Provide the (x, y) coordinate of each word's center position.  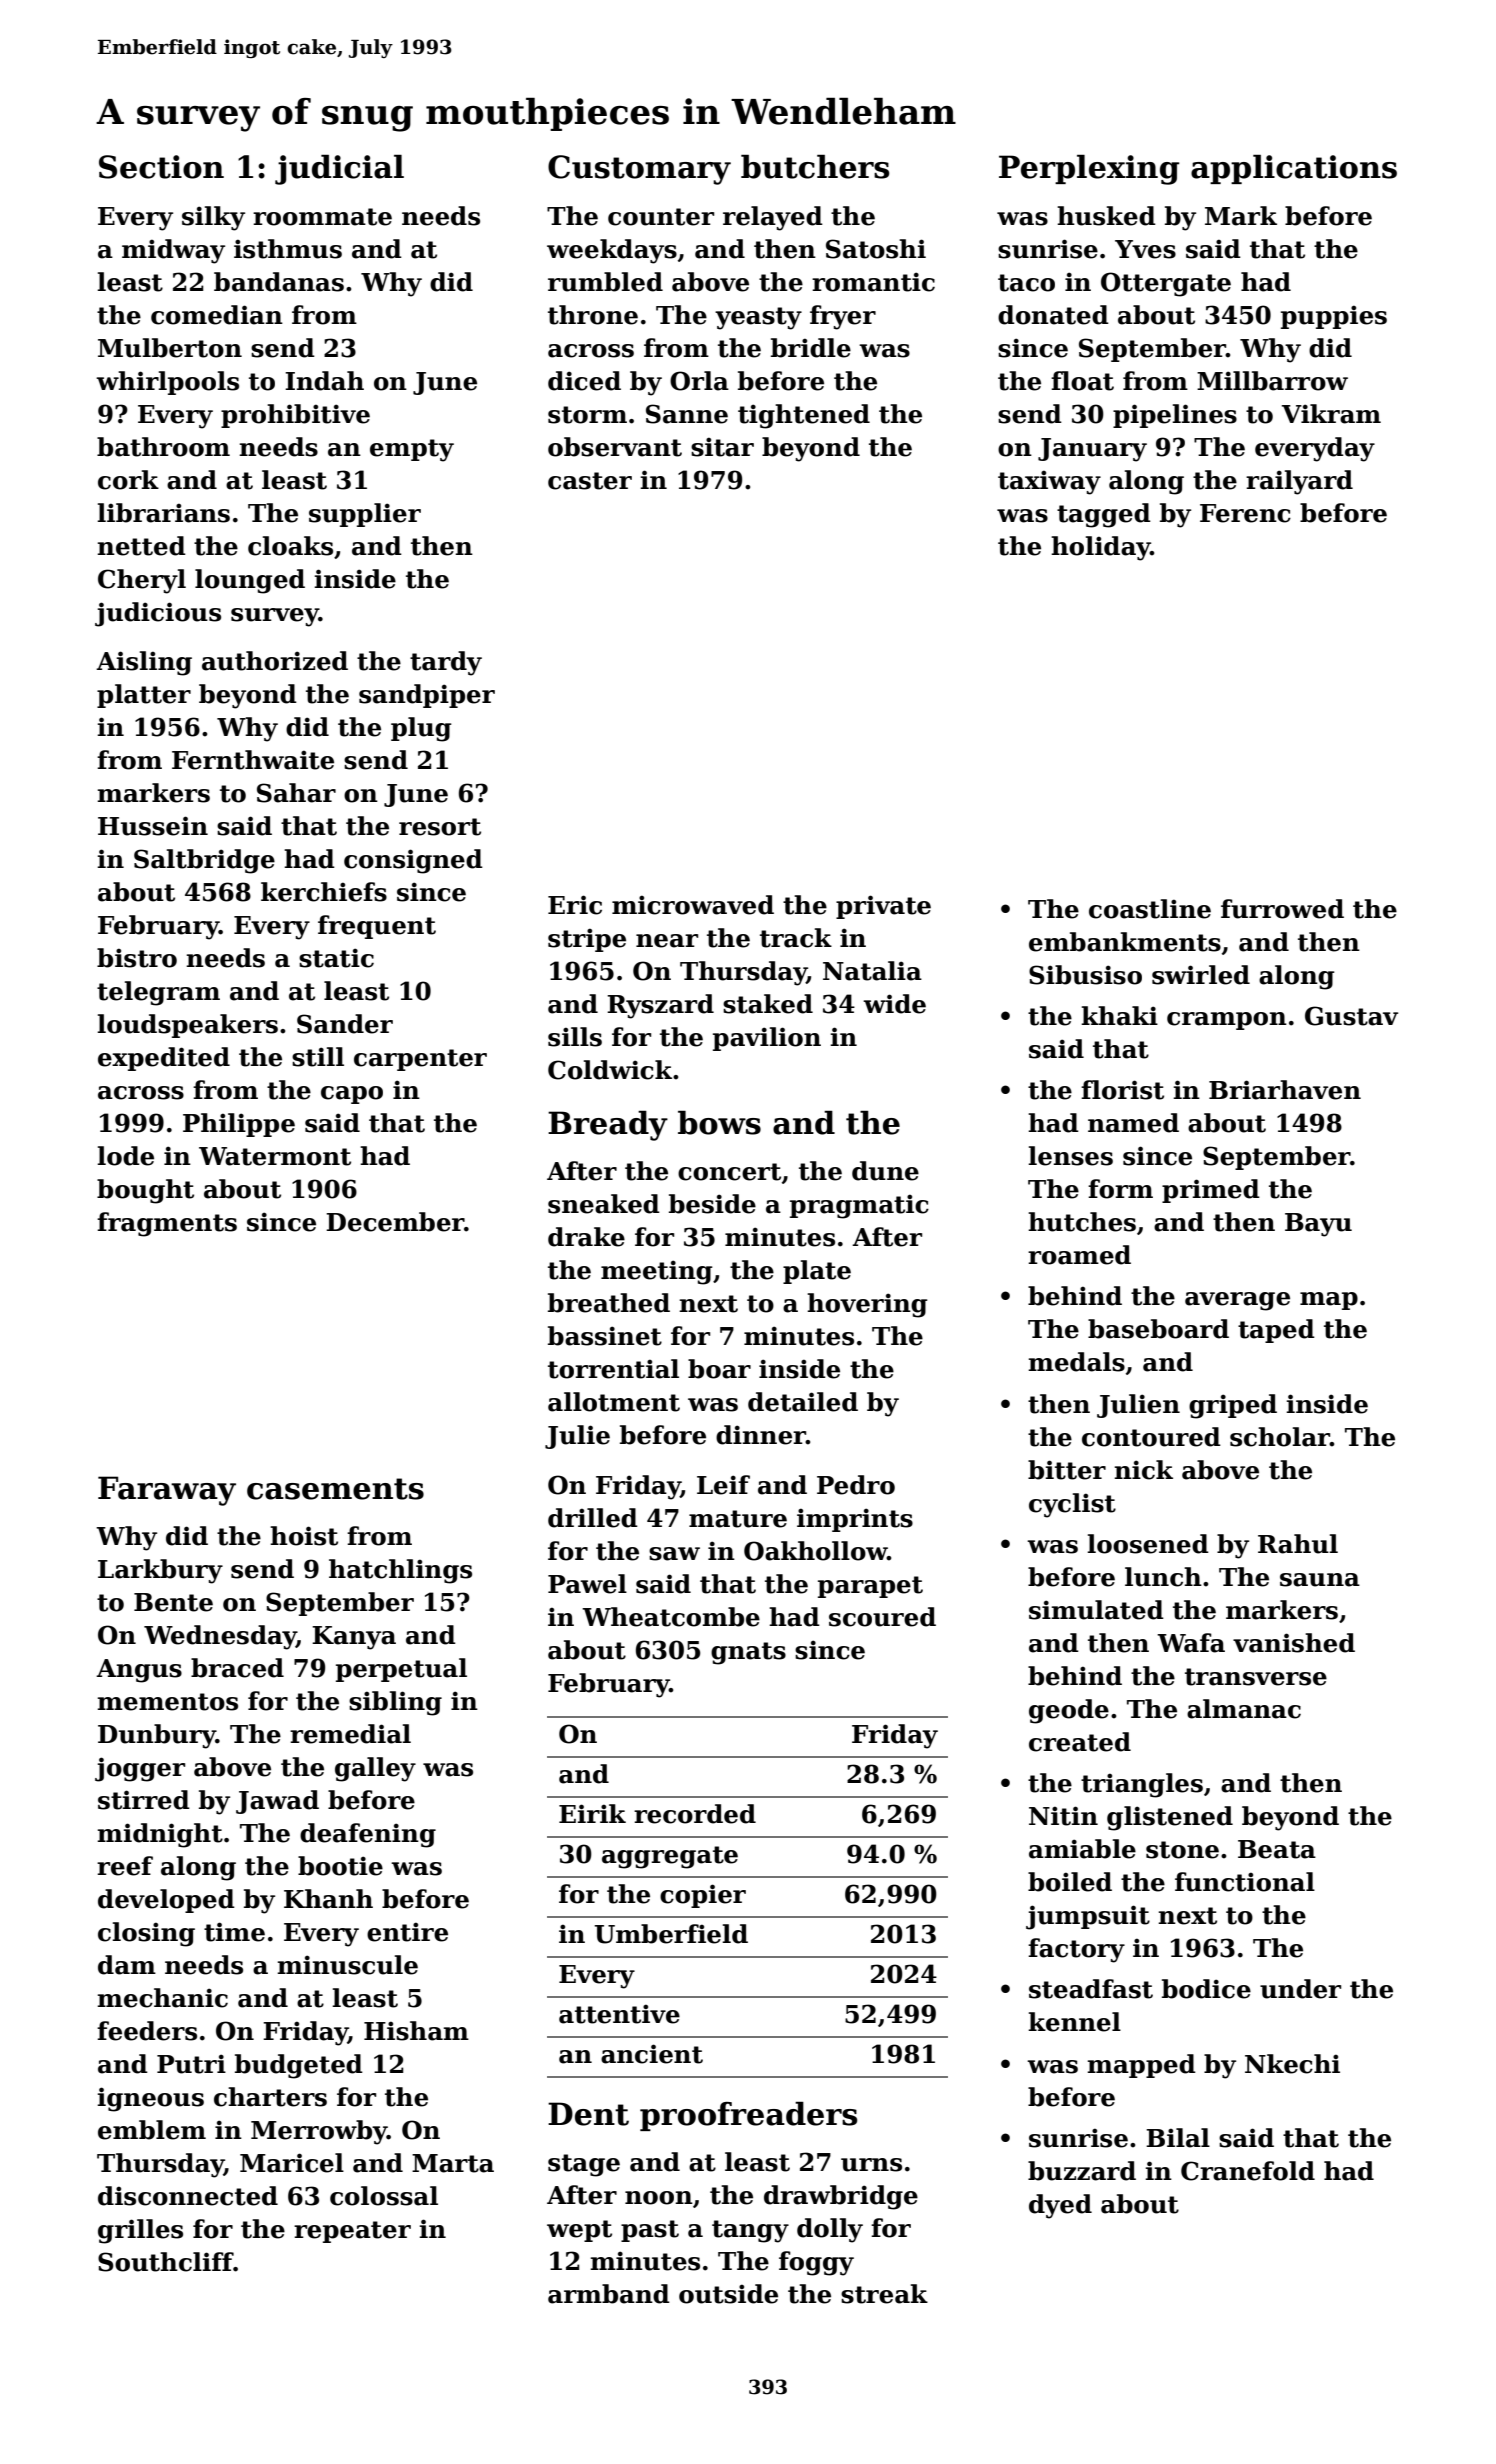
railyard (1299, 482)
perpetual (401, 1670)
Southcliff (166, 2262)
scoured (882, 1617)
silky (213, 218)
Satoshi (876, 249)
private (883, 907)
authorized (275, 661)
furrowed (1282, 909)
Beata (1277, 1849)
